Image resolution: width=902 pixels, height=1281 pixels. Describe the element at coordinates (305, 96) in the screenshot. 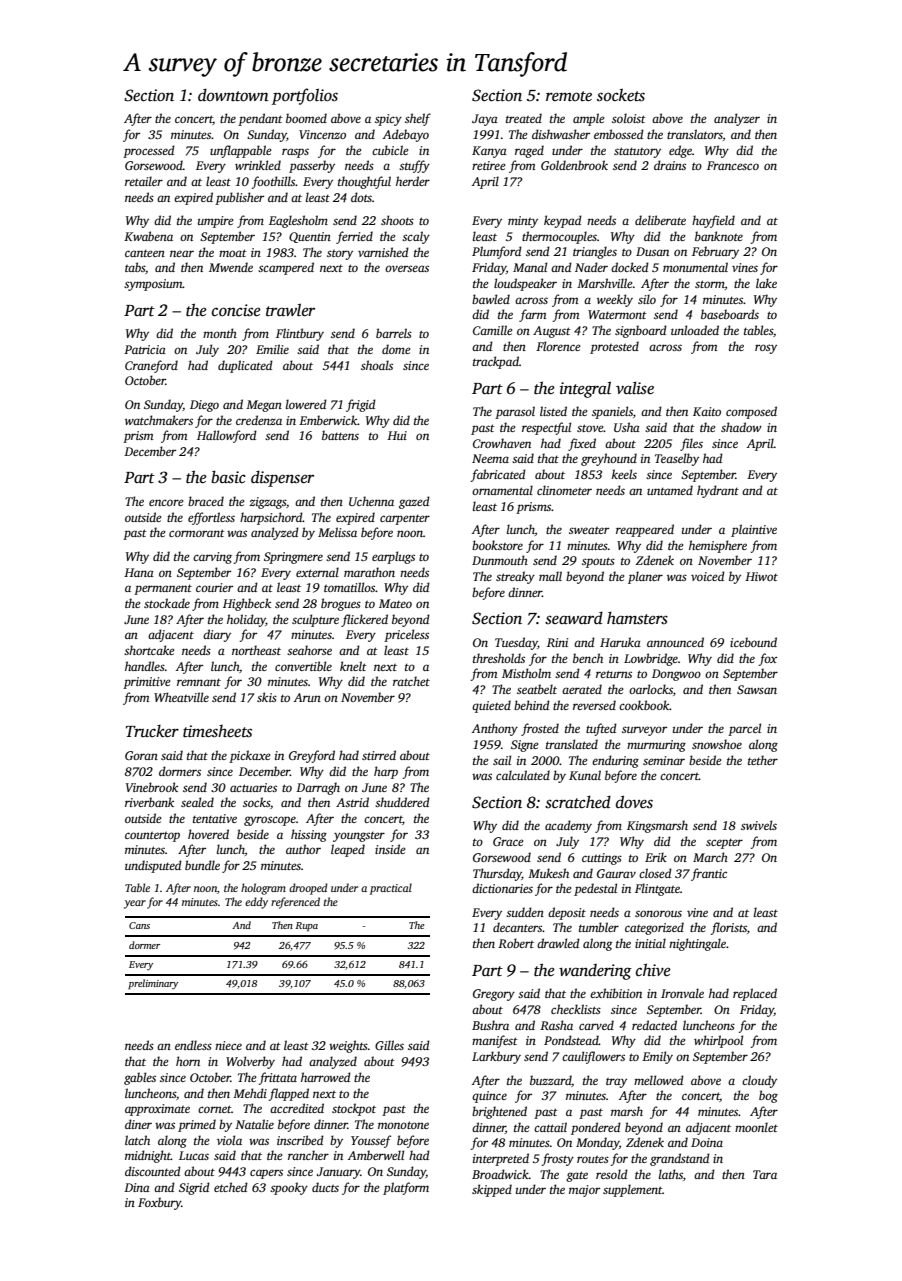

I see `portfolios` at that location.
